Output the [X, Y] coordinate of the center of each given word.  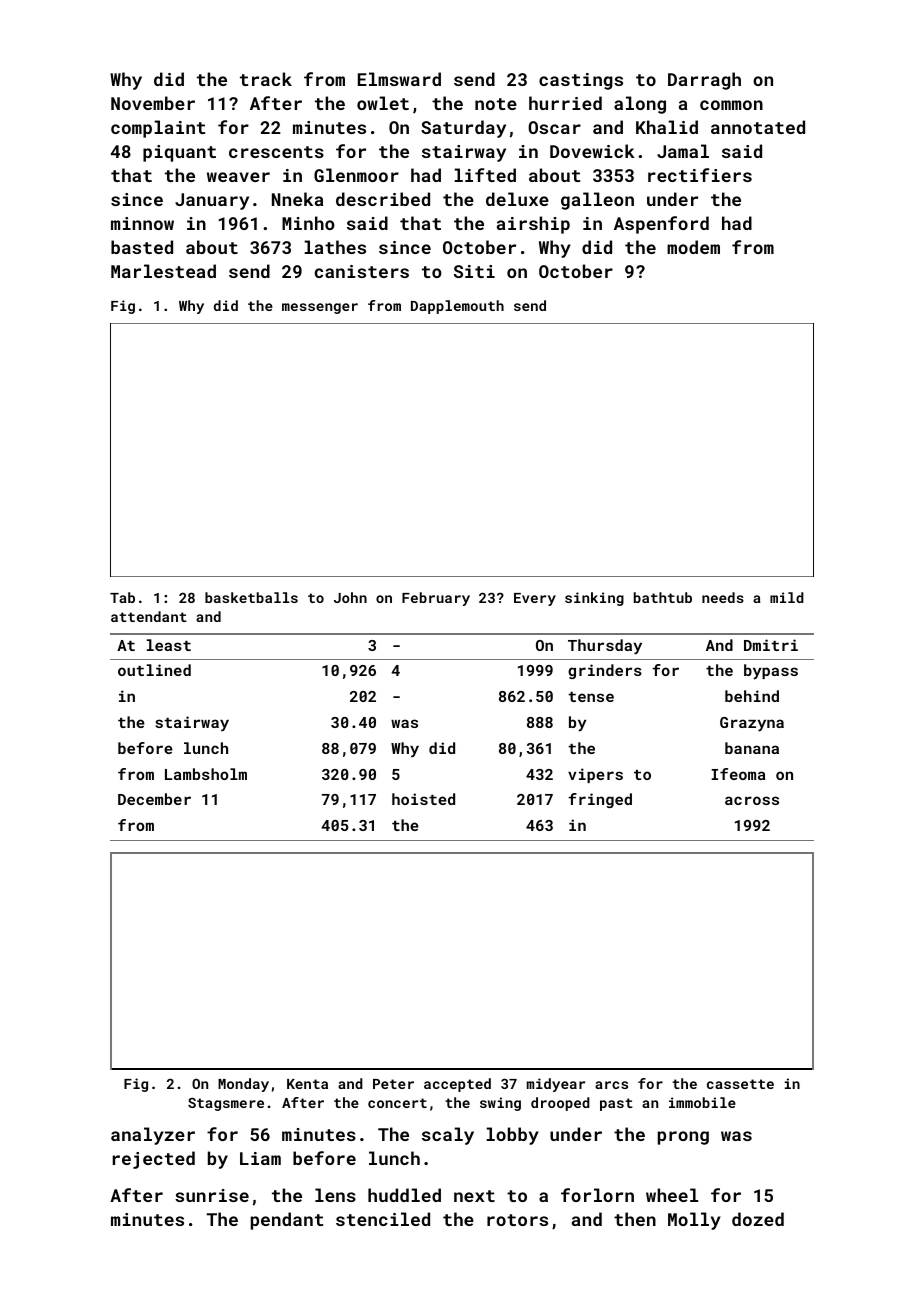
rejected [154, 1160]
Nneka [297, 199]
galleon [597, 201]
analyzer [153, 1136]
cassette [740, 1084]
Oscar [554, 127]
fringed [600, 800]
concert [397, 1103]
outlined [154, 670]
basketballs [251, 597]
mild [787, 597]
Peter [393, 1084]
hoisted [423, 799]
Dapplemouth [457, 307]
